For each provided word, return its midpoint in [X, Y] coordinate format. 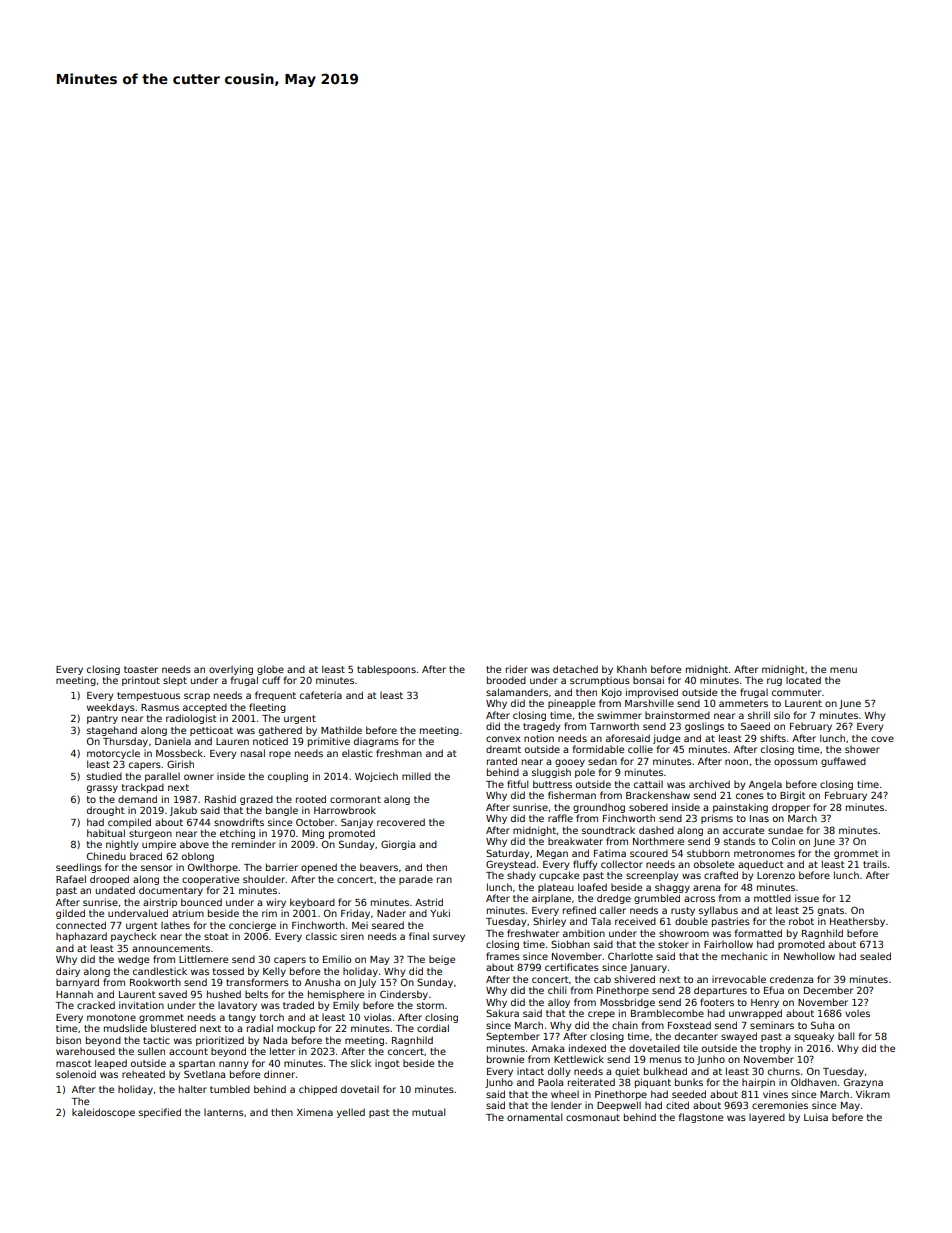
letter [282, 1051]
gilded [70, 914]
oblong [198, 857]
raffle [560, 818]
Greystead [511, 865]
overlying [231, 670]
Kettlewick [579, 1059]
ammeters [743, 703]
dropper [791, 808]
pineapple [571, 704]
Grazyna [863, 1083]
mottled [772, 898]
